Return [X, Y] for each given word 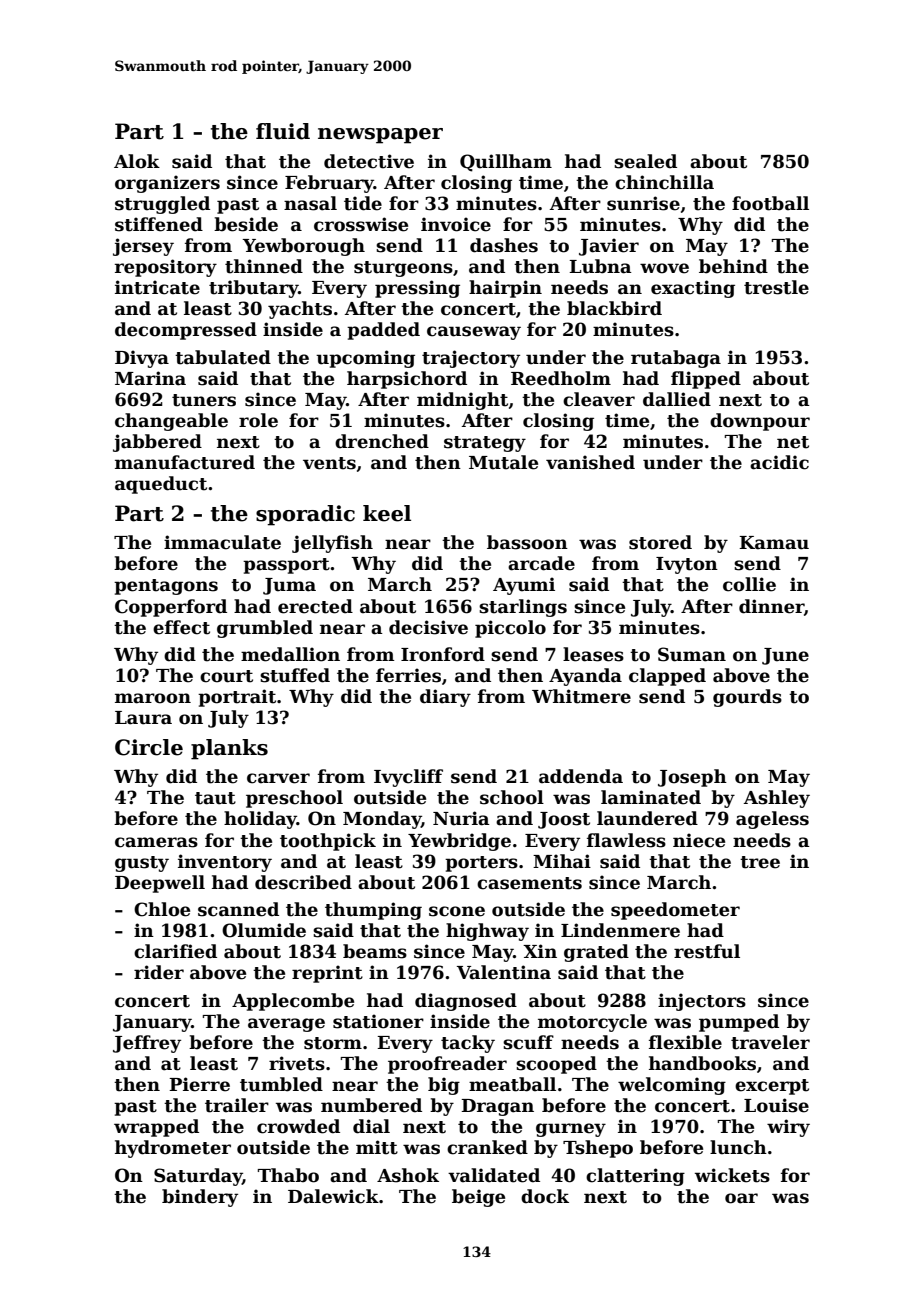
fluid [283, 131]
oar [741, 1198]
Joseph [692, 778]
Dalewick [333, 1196]
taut [215, 798]
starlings [523, 608]
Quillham [506, 163]
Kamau [774, 543]
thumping [373, 911]
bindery [200, 1198]
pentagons [166, 587]
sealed [645, 161]
